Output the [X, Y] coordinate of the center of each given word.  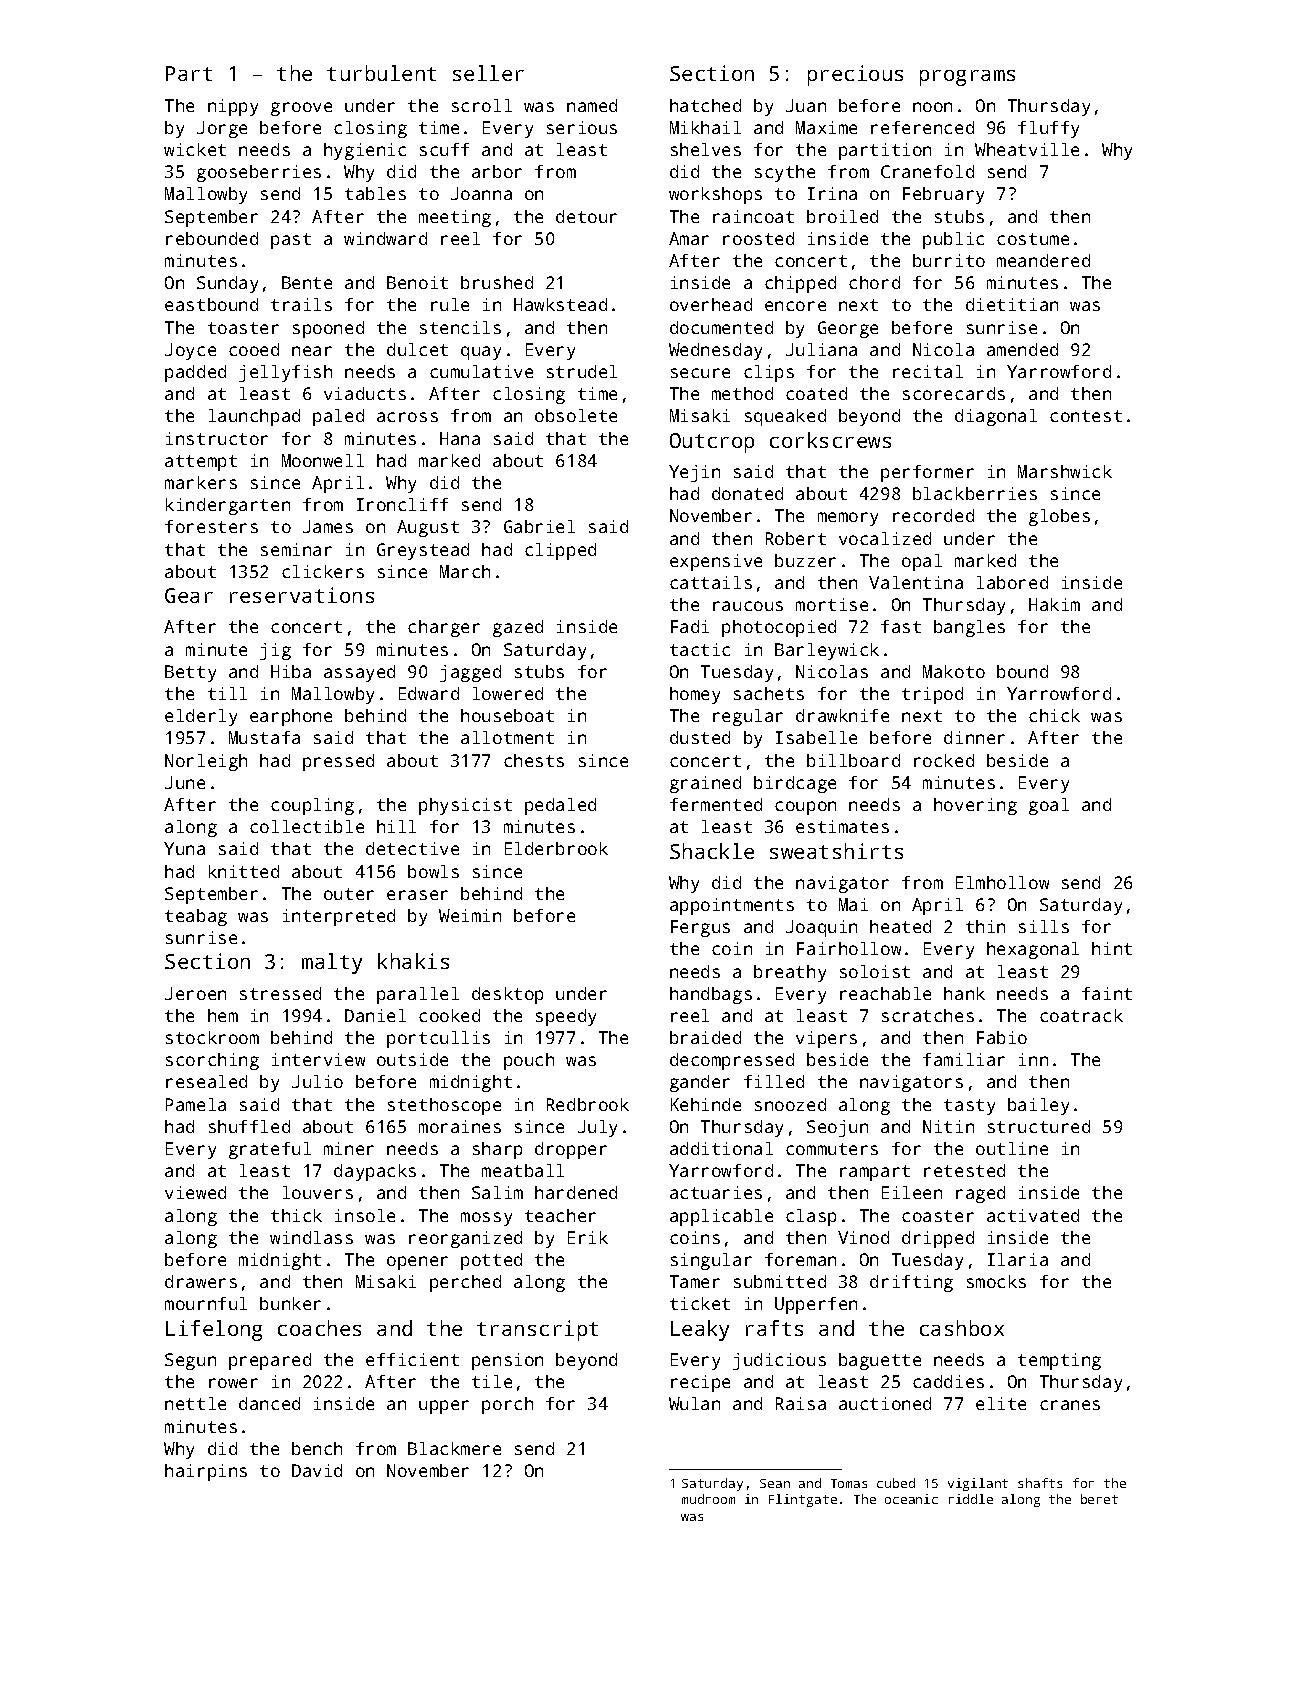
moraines [460, 1126]
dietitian [1012, 304]
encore [795, 306]
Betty [190, 673]
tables [375, 193]
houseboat [507, 715]
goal [1049, 806]
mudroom [708, 1499]
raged [980, 1194]
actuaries [716, 1192]
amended [1022, 349]
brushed [497, 282]
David [317, 1470]
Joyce [190, 351]
